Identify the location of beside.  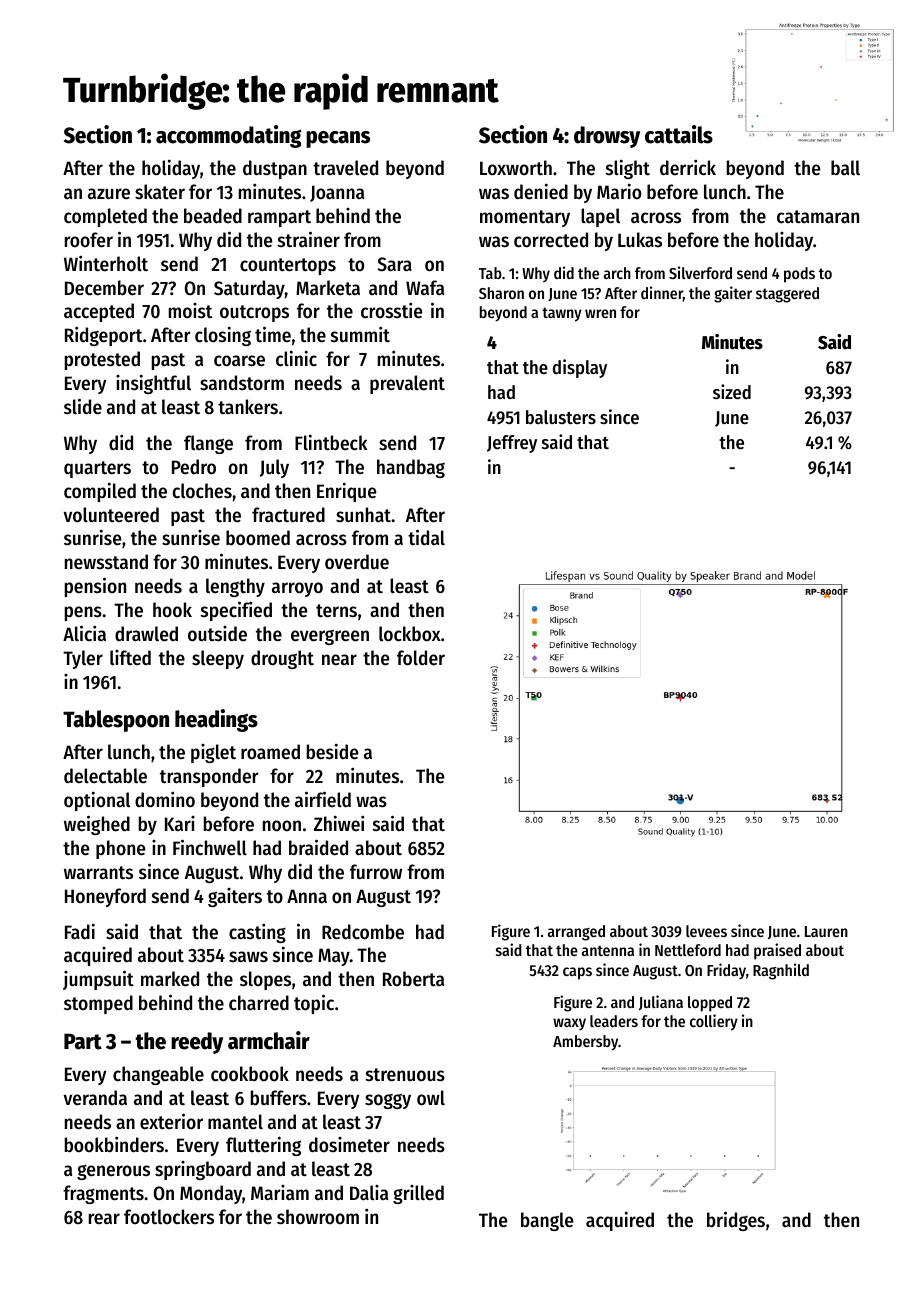
(332, 751).
